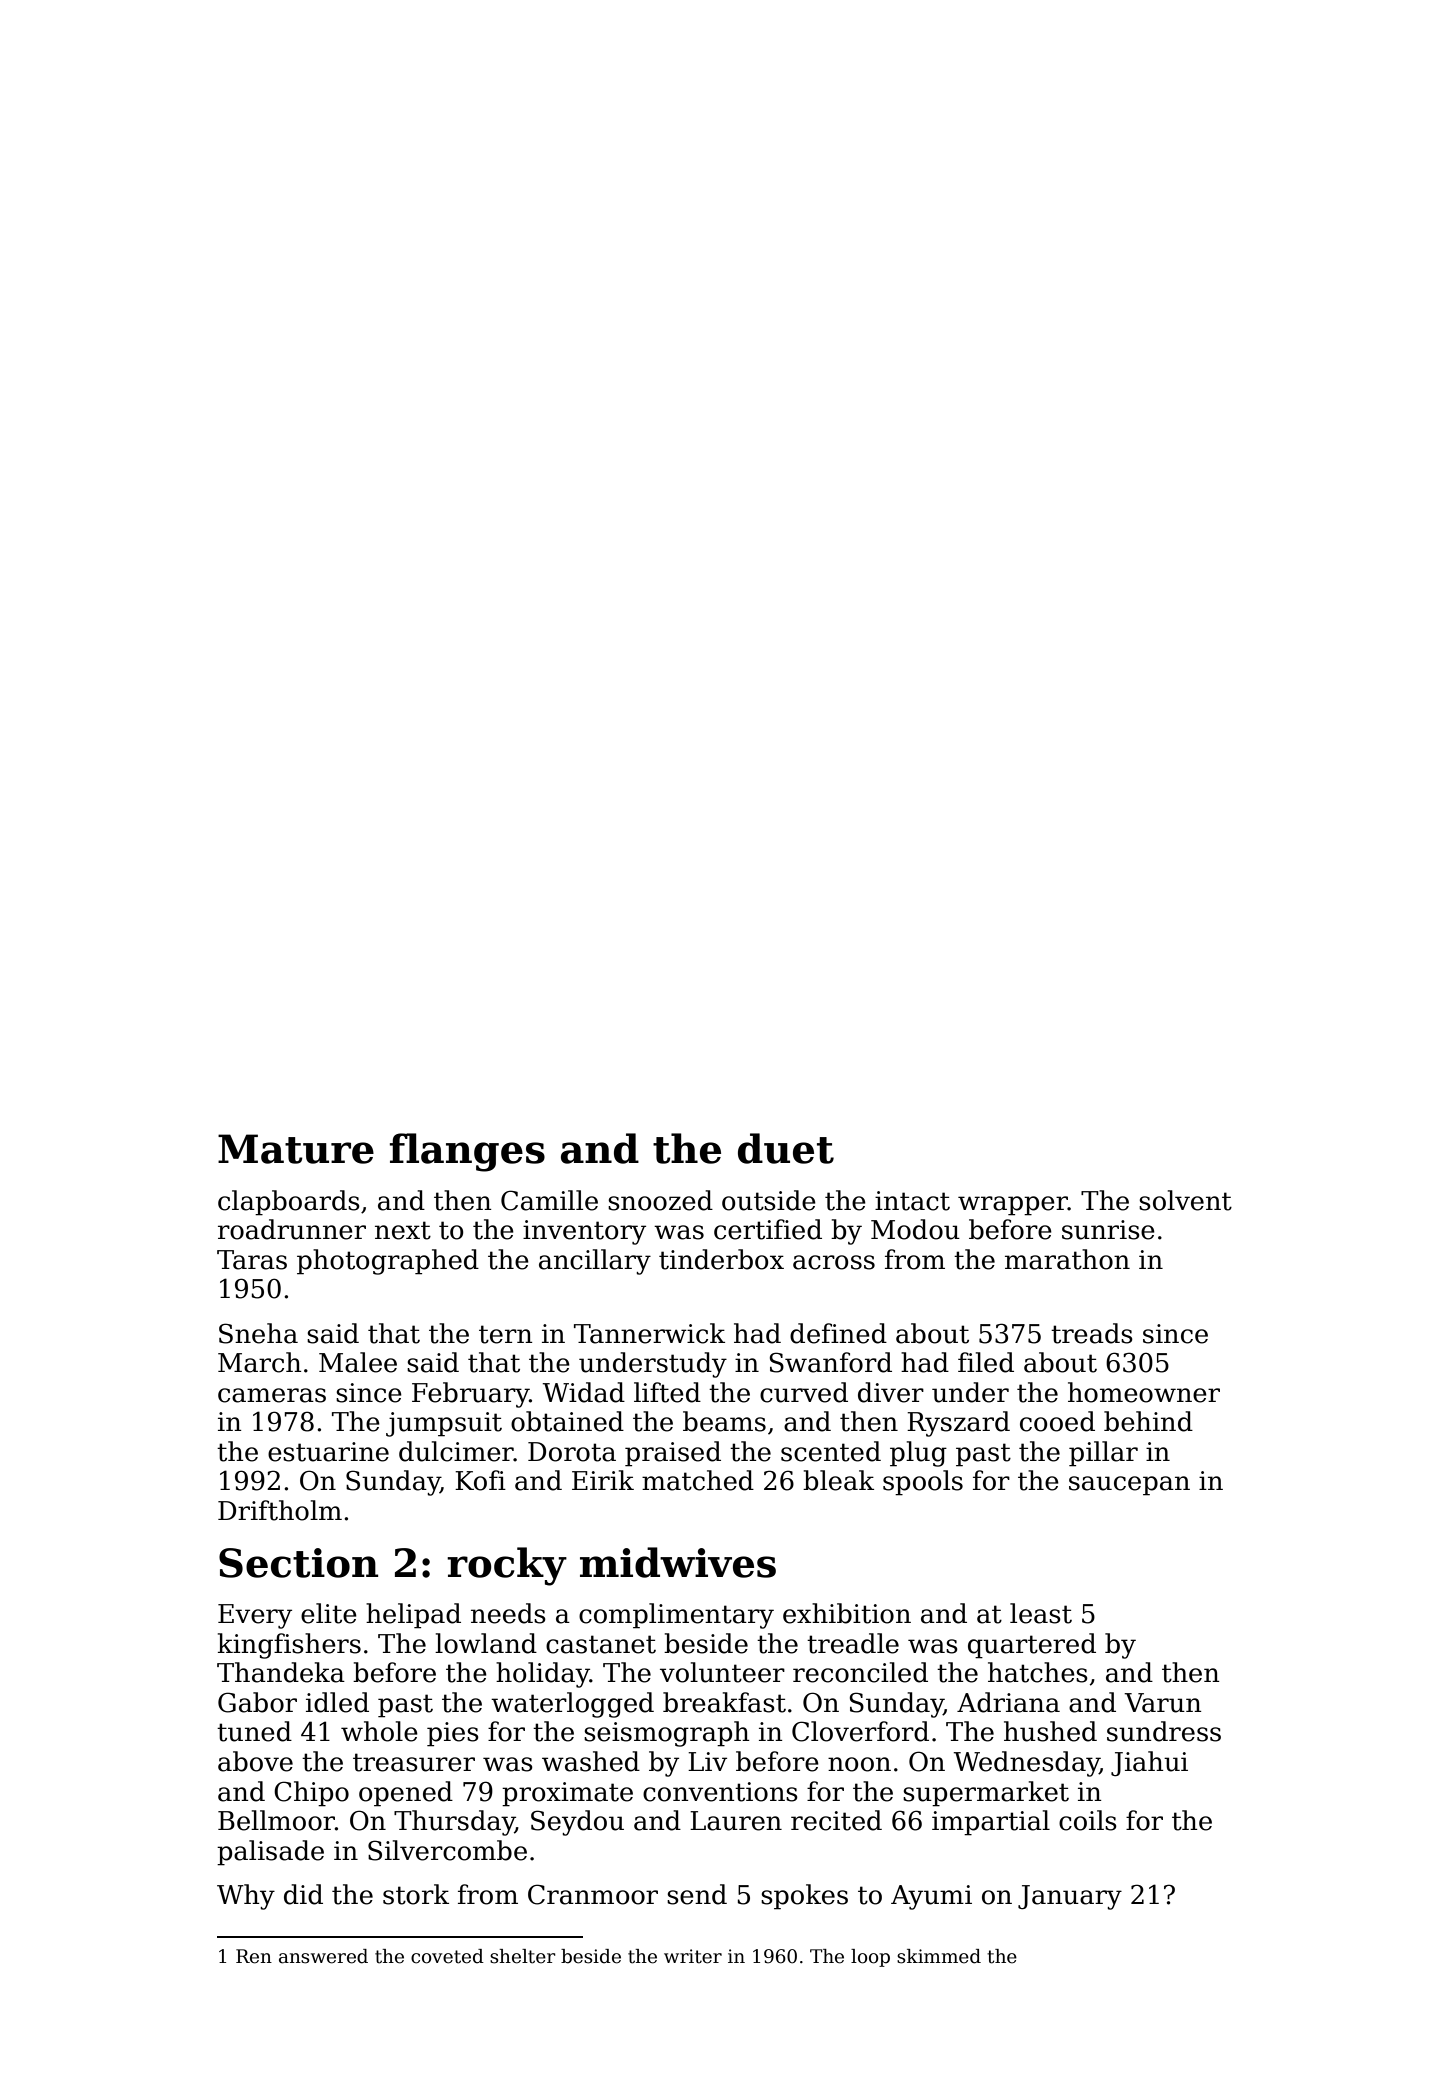 The height and width of the screenshot is (2100, 1450). I want to click on homeowner, so click(1144, 1392).
